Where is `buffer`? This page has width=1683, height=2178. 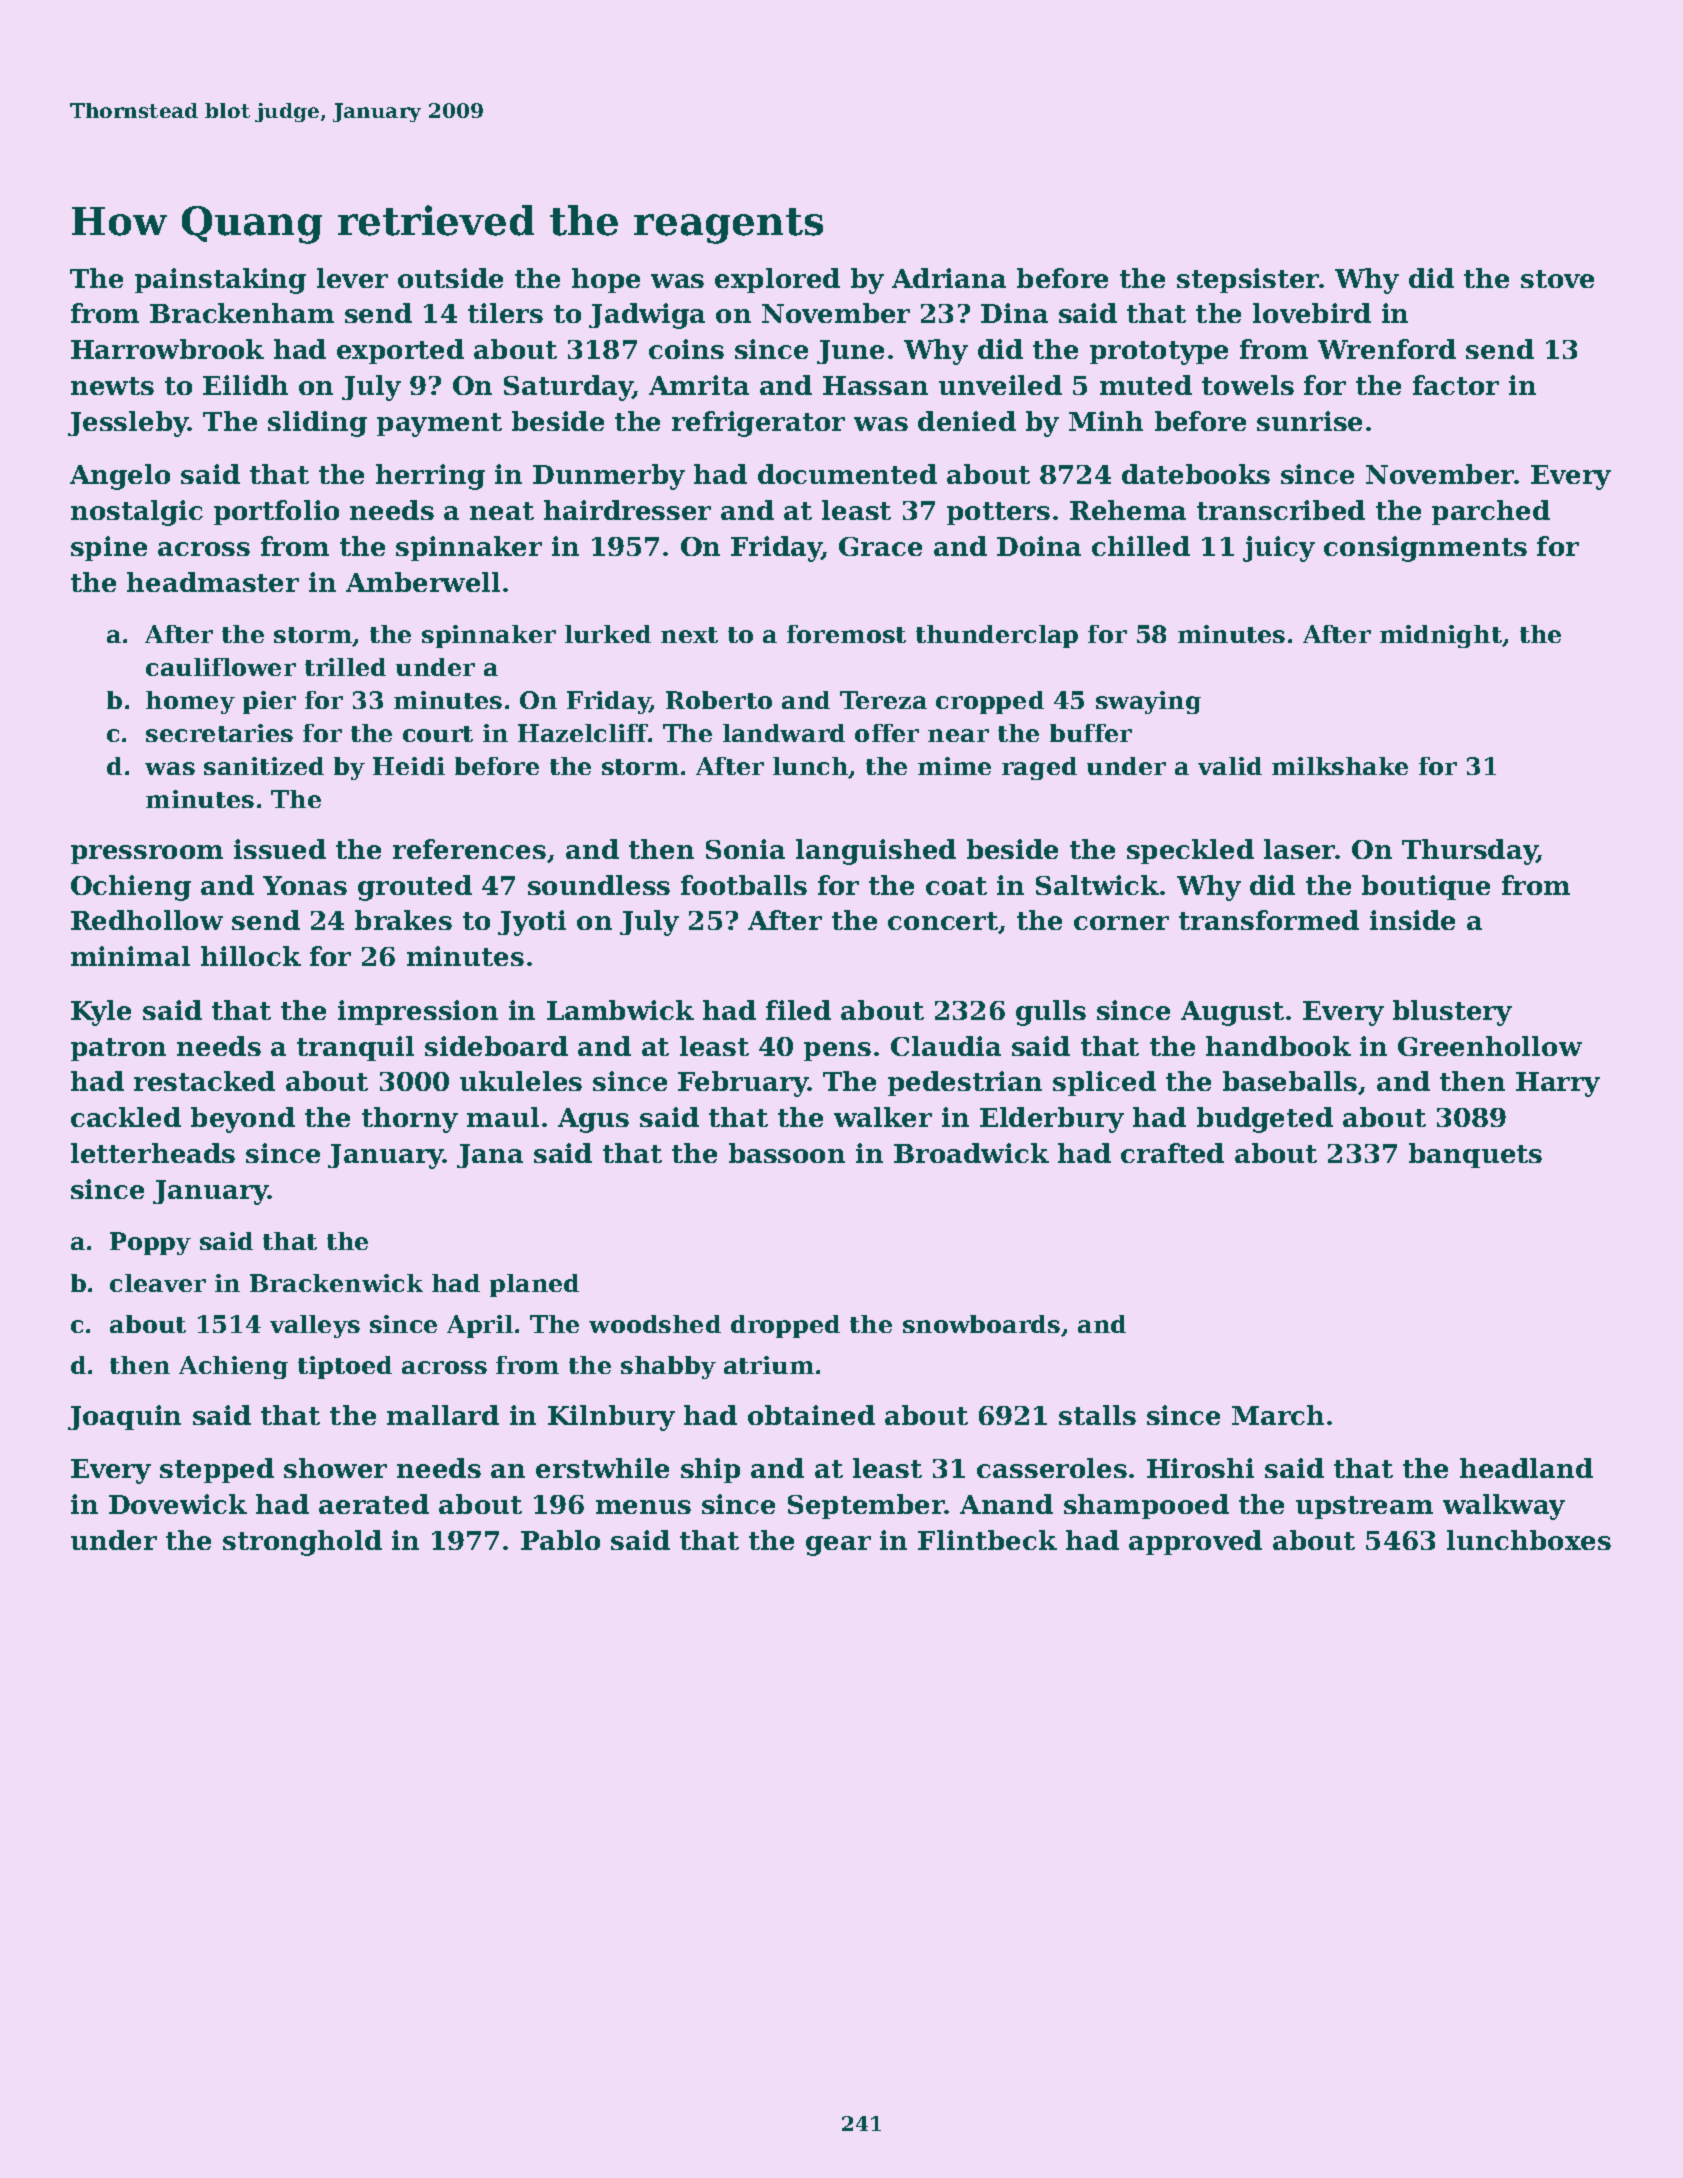 buffer is located at coordinates (1091, 733).
